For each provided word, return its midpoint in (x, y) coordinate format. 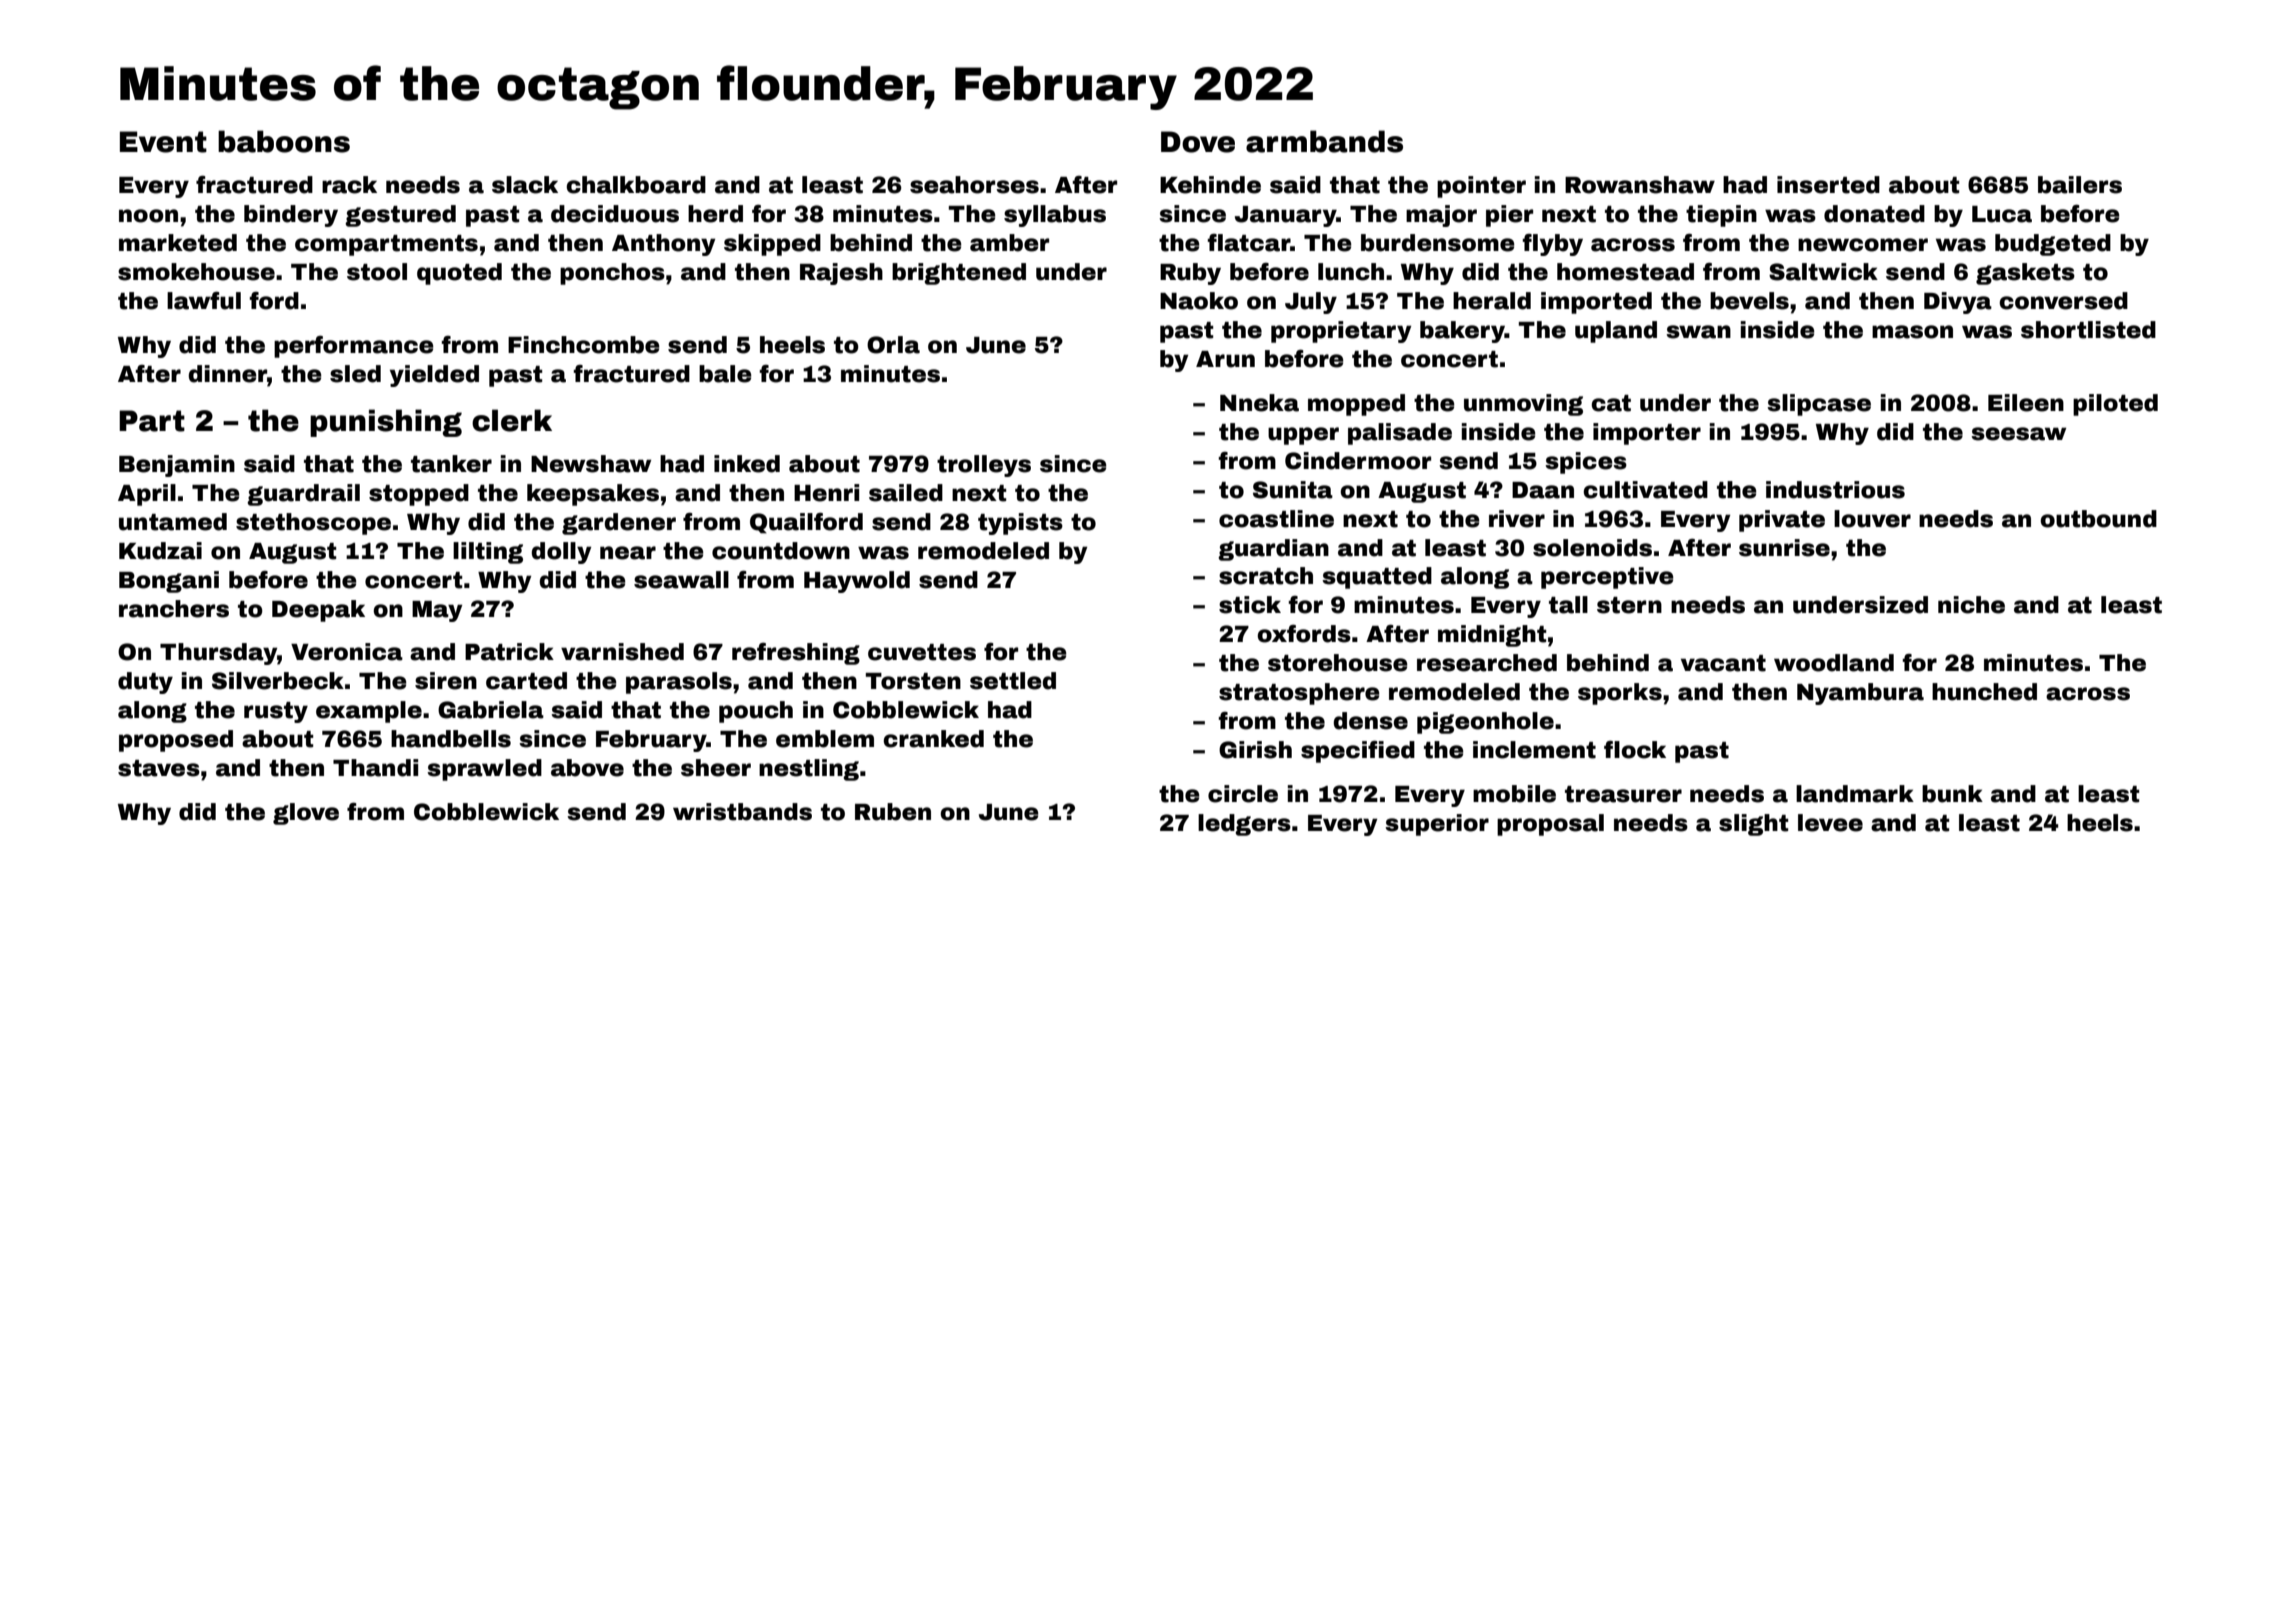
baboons (284, 141)
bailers (2080, 185)
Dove (1198, 142)
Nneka (1259, 403)
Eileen (2026, 403)
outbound (2098, 519)
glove (306, 814)
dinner (227, 374)
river (1517, 519)
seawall (681, 580)
